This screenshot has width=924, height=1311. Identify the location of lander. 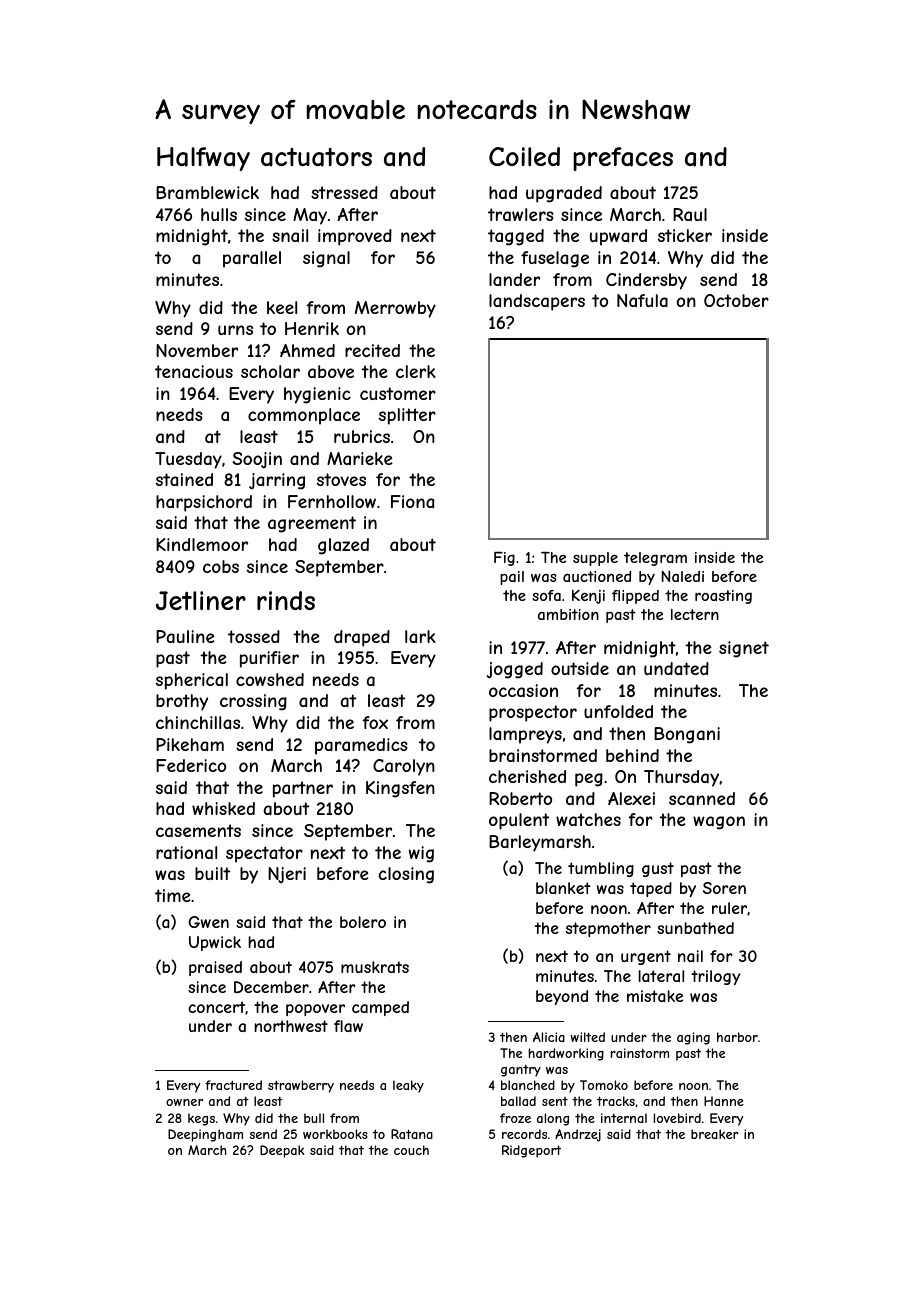
(514, 279).
